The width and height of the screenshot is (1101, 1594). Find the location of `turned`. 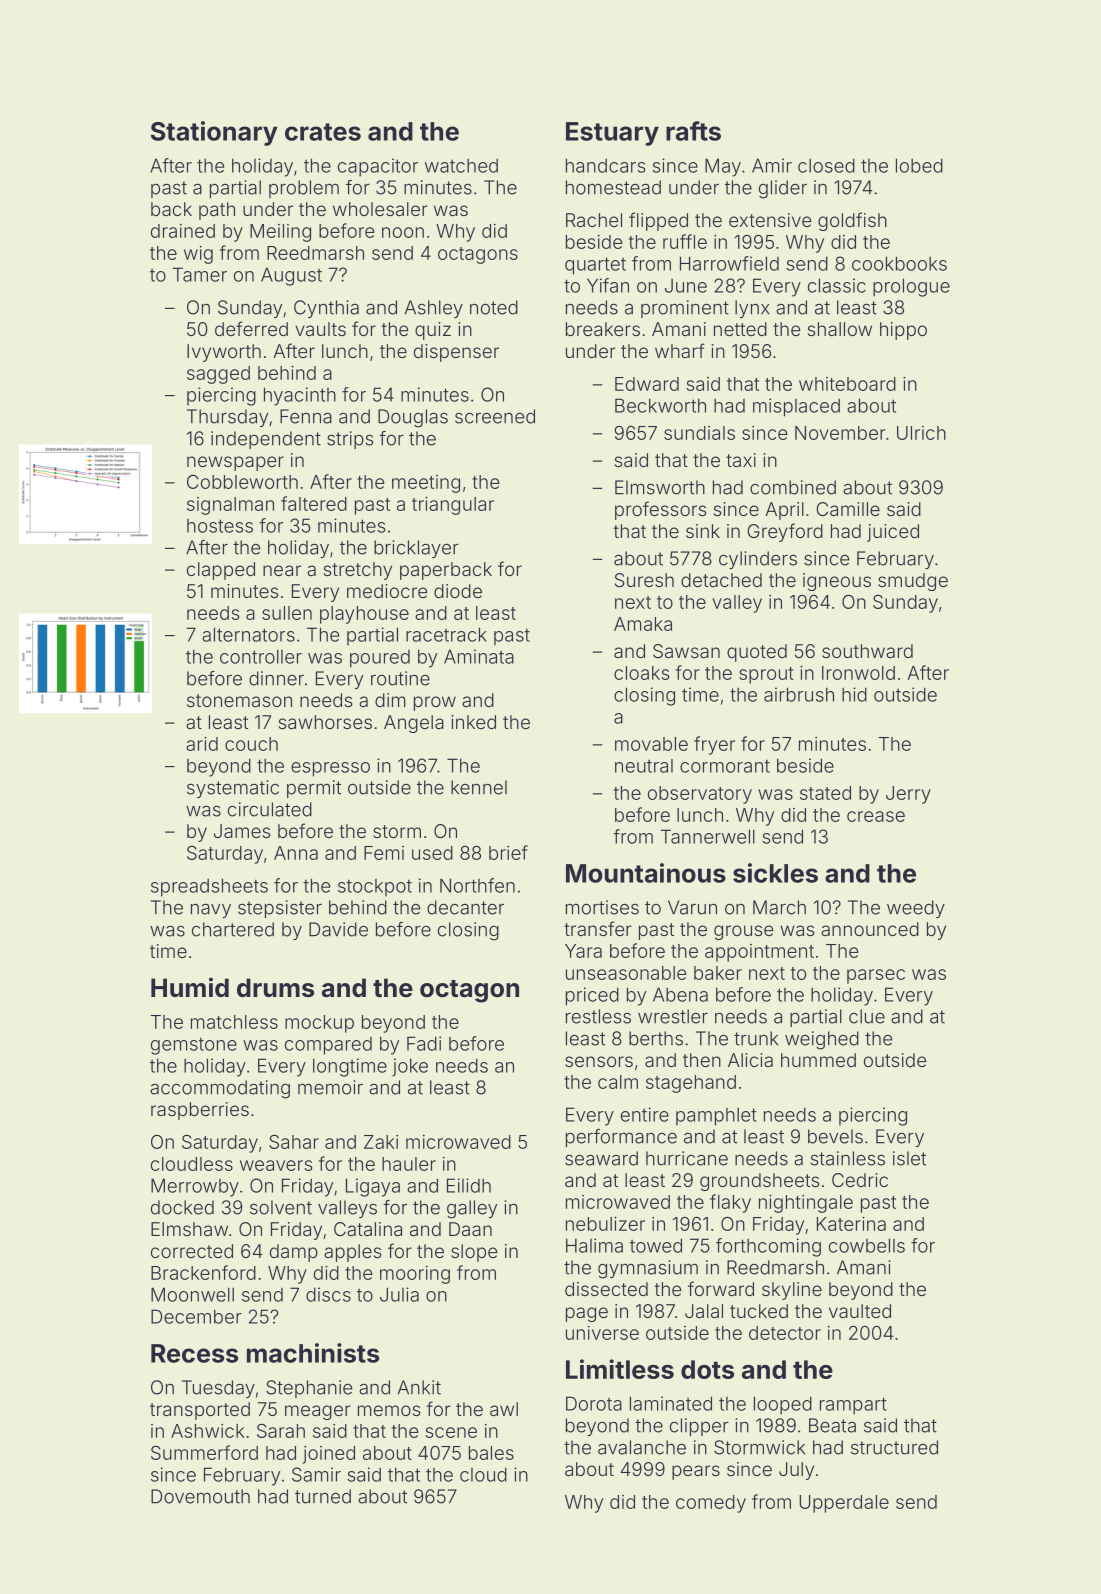

turned is located at coordinates (323, 1496).
